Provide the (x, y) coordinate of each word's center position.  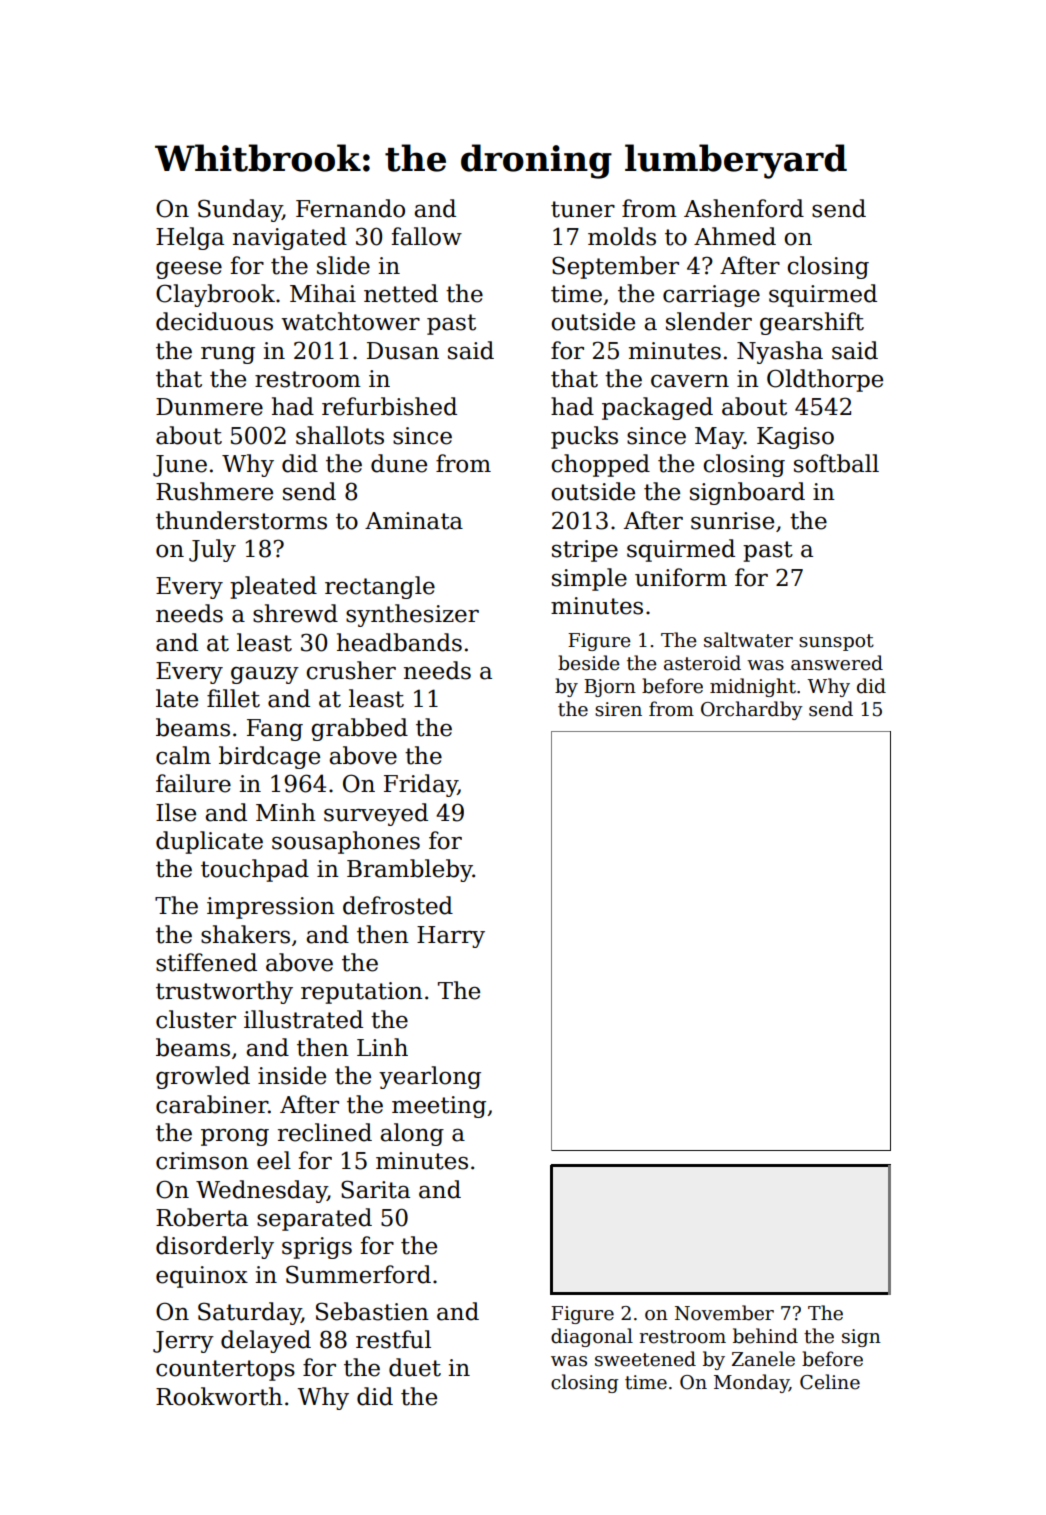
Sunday (240, 210)
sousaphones (346, 842)
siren (618, 709)
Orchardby (752, 710)
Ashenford (744, 208)
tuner (583, 209)
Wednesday (261, 1191)
